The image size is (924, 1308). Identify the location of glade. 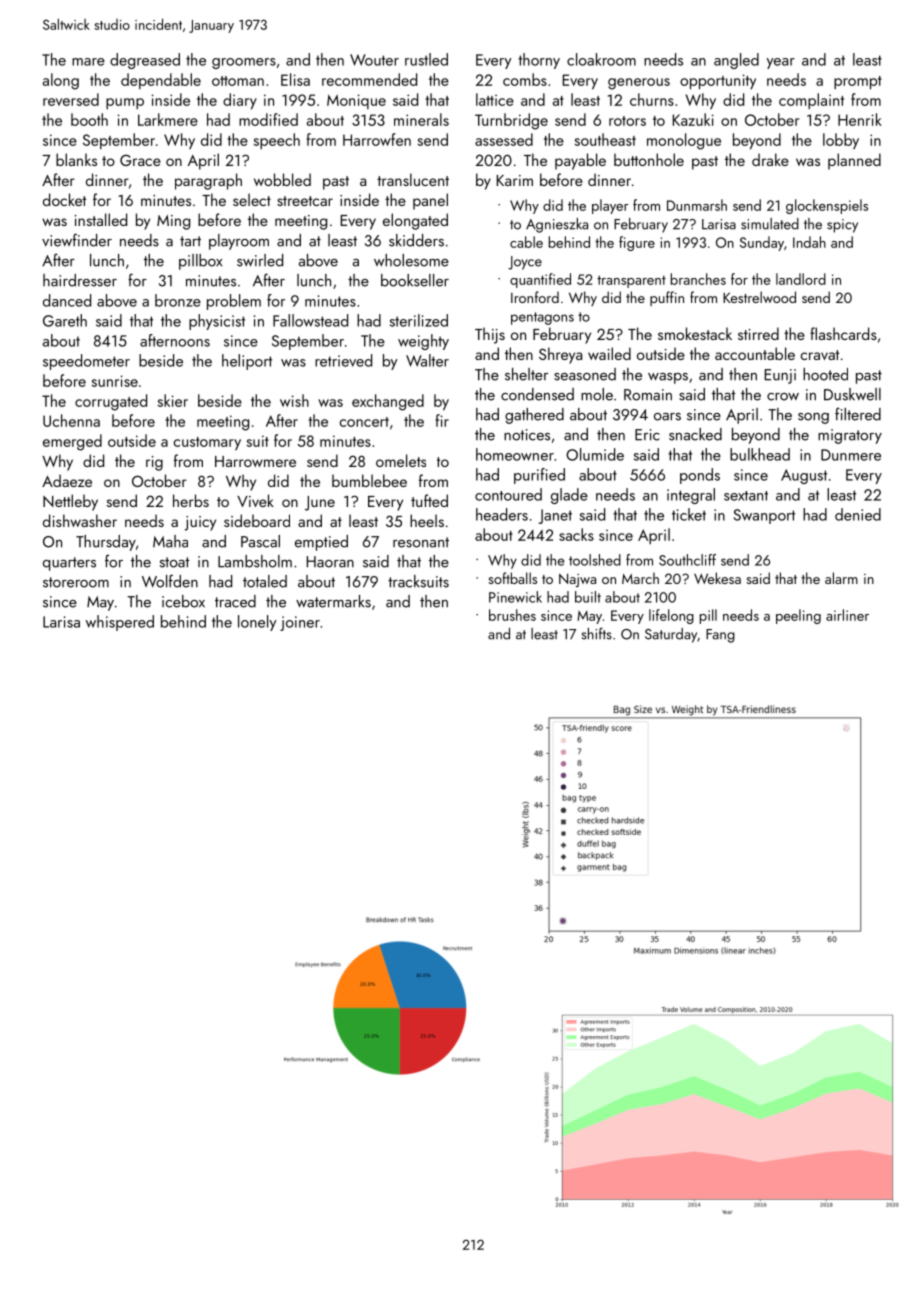
(569, 496).
